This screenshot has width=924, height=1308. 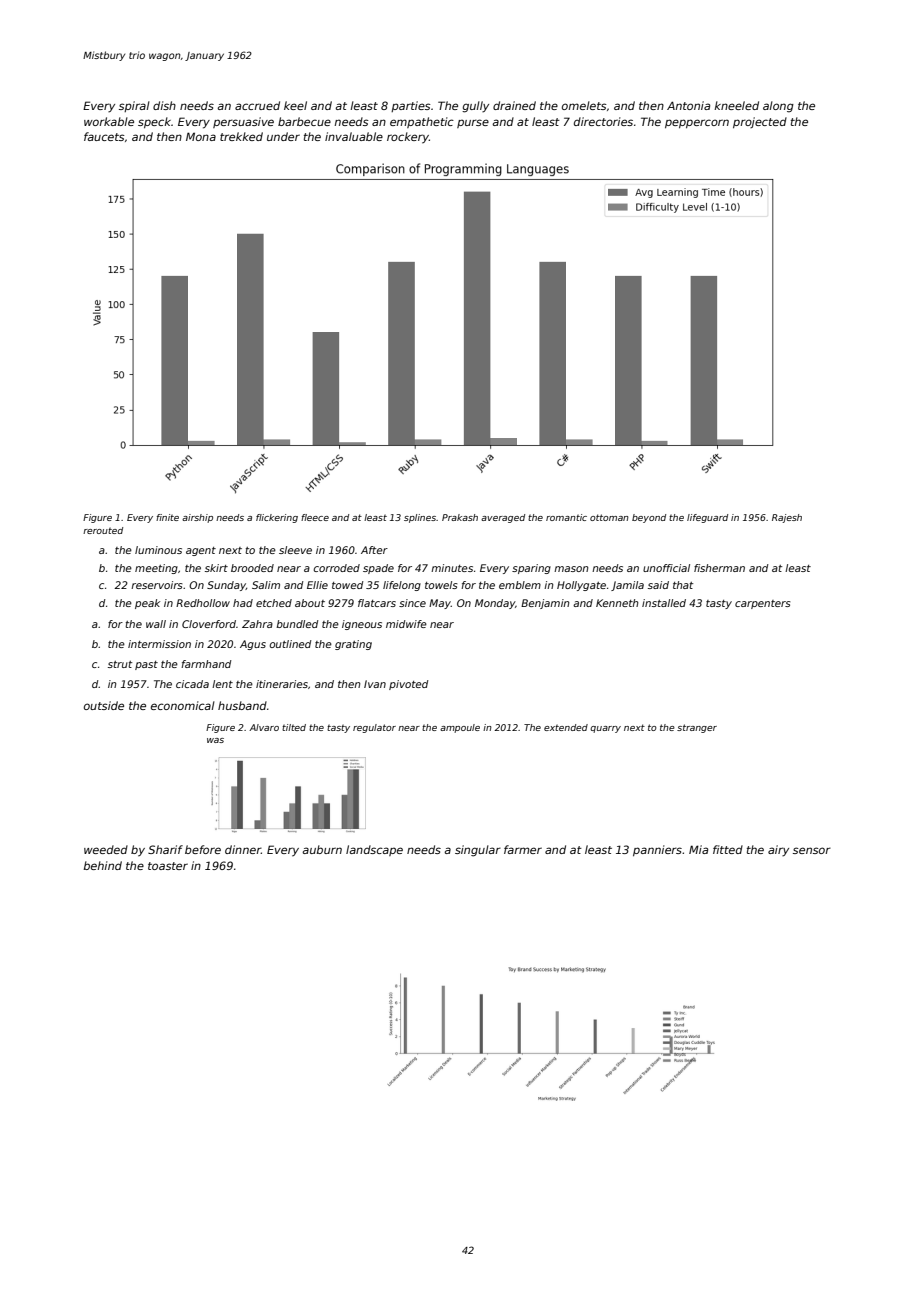 I want to click on Prakash, so click(x=460, y=517).
